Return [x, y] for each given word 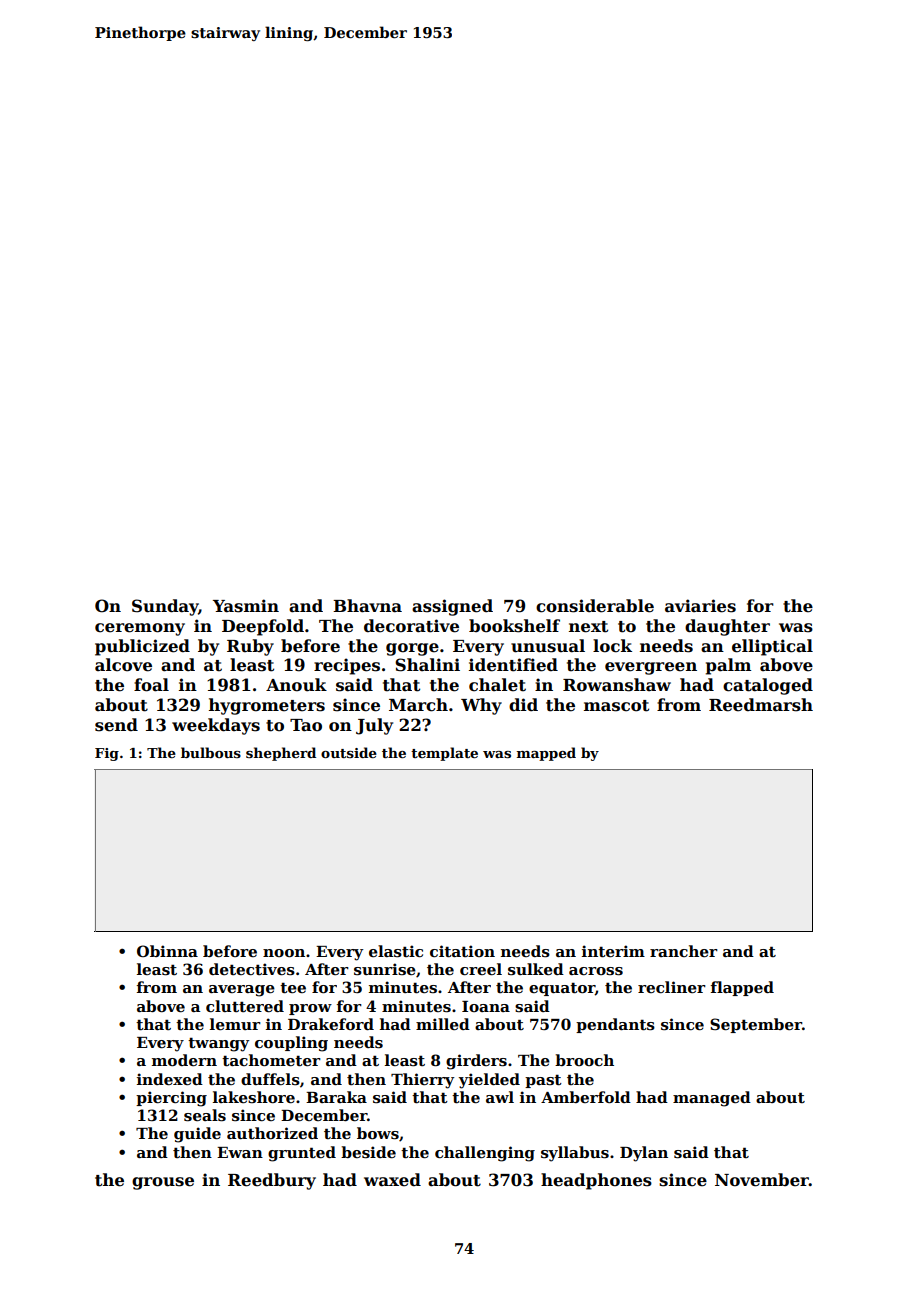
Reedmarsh [761, 705]
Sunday [165, 607]
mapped [546, 754]
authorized [272, 1133]
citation [462, 951]
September [756, 1025]
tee [293, 988]
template [444, 754]
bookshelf [514, 626]
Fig [107, 754]
